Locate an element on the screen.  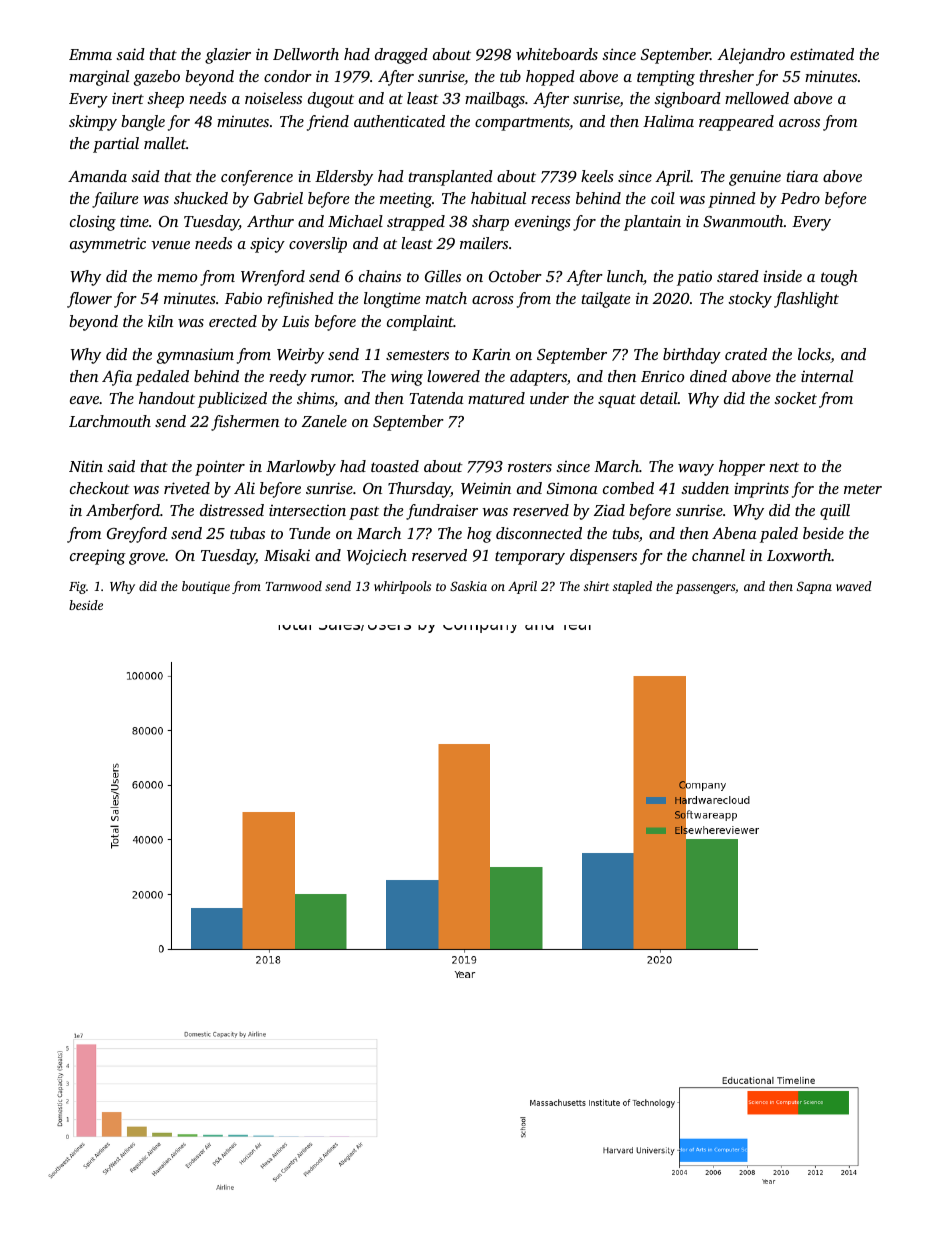
mellowed is located at coordinates (757, 98).
